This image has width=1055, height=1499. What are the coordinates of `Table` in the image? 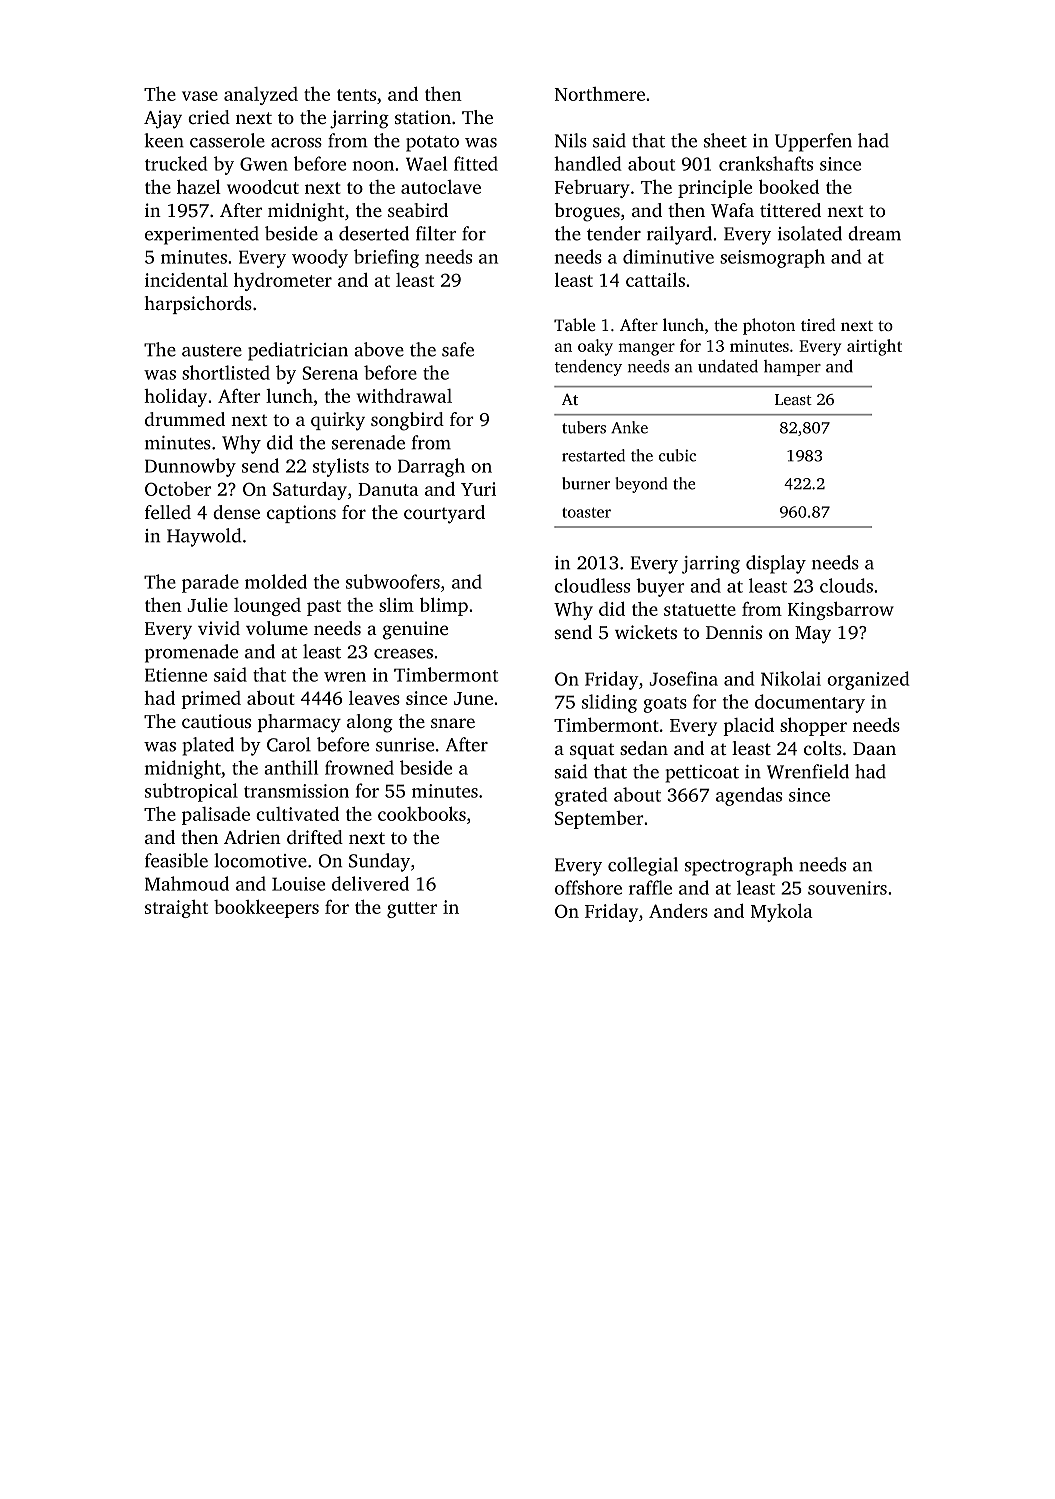 It's located at (574, 324).
